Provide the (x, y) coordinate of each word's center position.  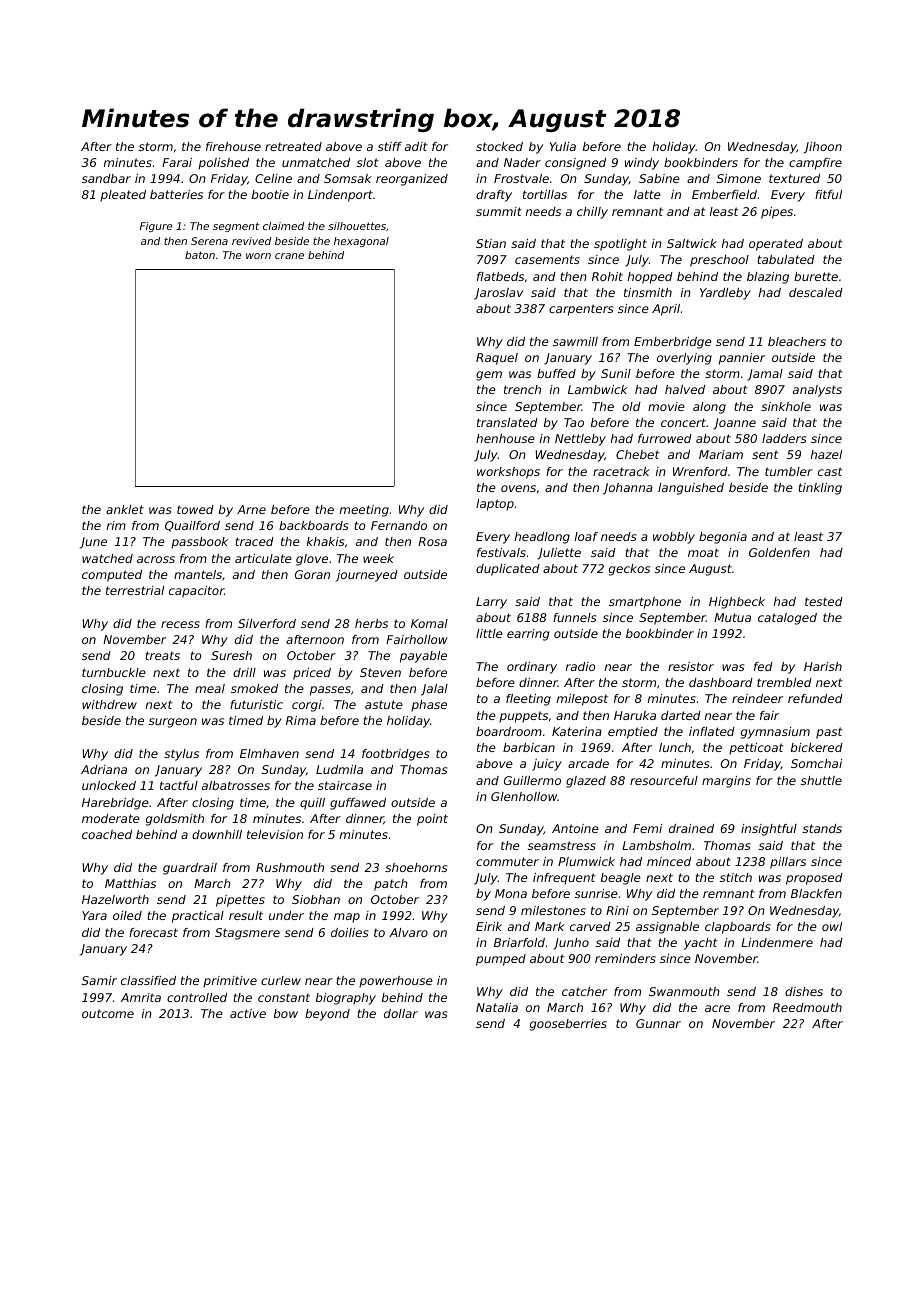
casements (547, 259)
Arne (251, 509)
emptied (633, 733)
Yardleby (725, 294)
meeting (364, 511)
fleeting (528, 700)
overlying (684, 359)
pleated (123, 196)
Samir (99, 980)
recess (180, 624)
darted (681, 715)
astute (384, 704)
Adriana (104, 769)
